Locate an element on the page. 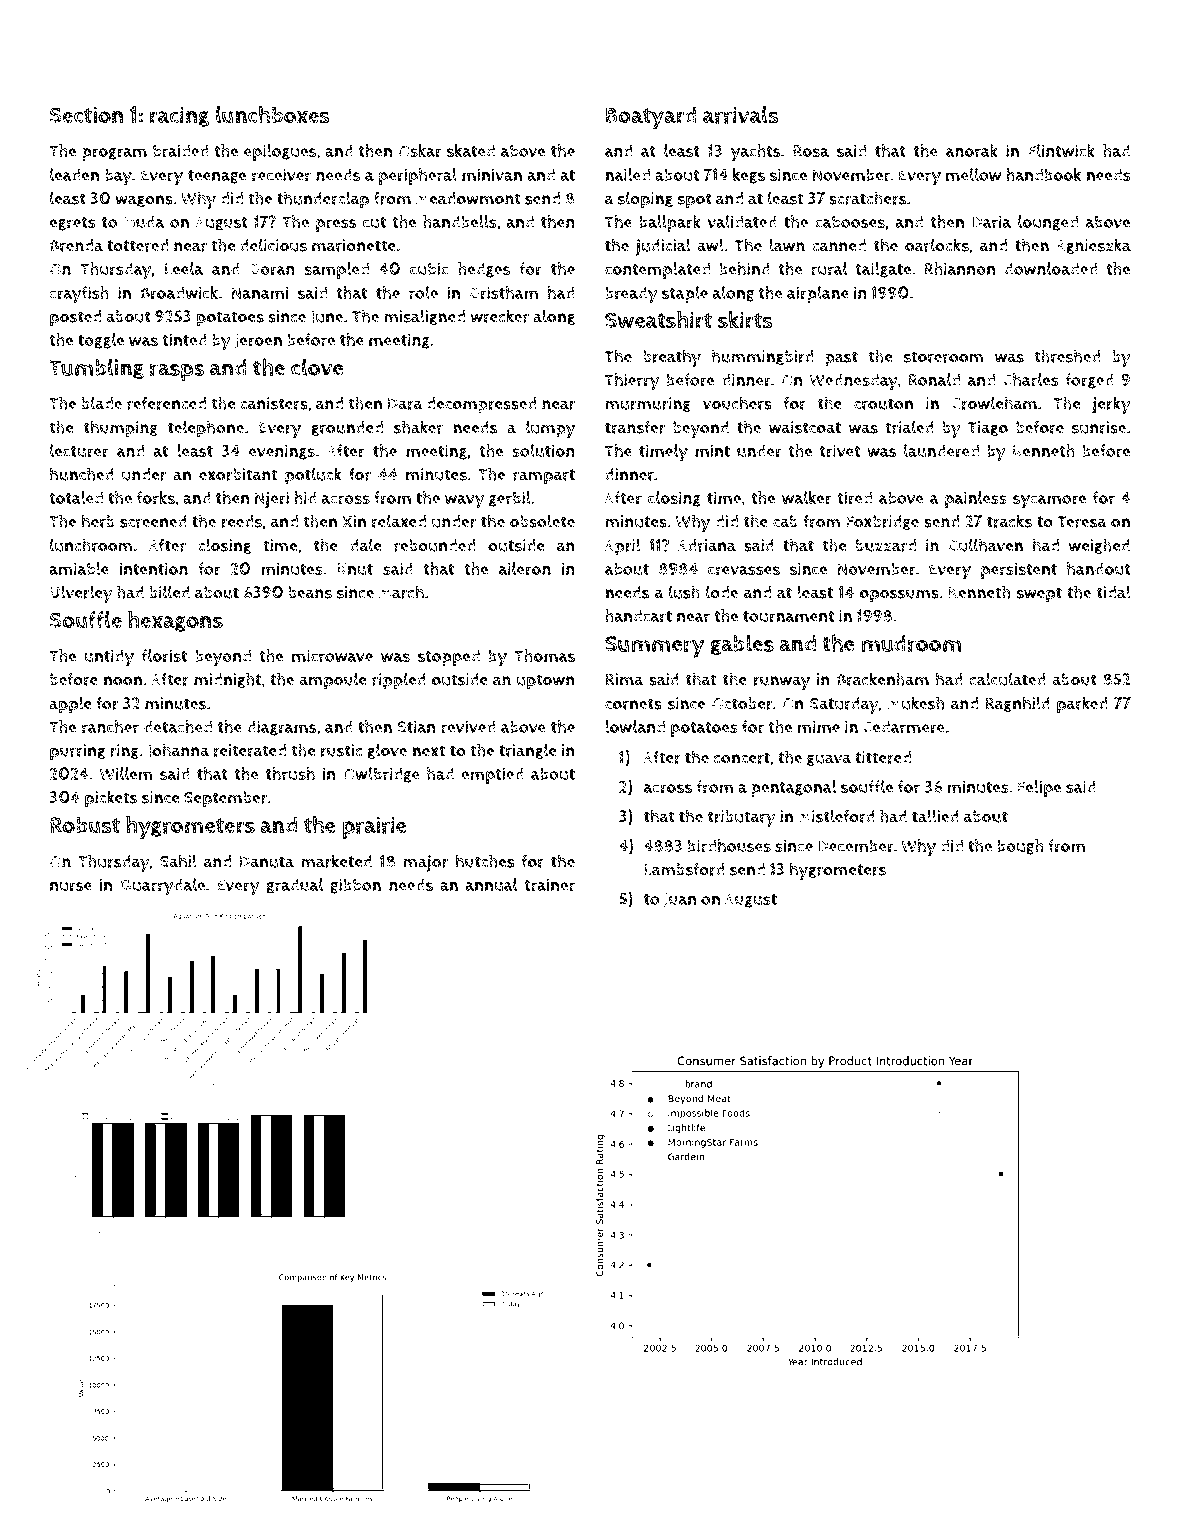 This page has height=1527, width=1180. emptied is located at coordinates (492, 775).
